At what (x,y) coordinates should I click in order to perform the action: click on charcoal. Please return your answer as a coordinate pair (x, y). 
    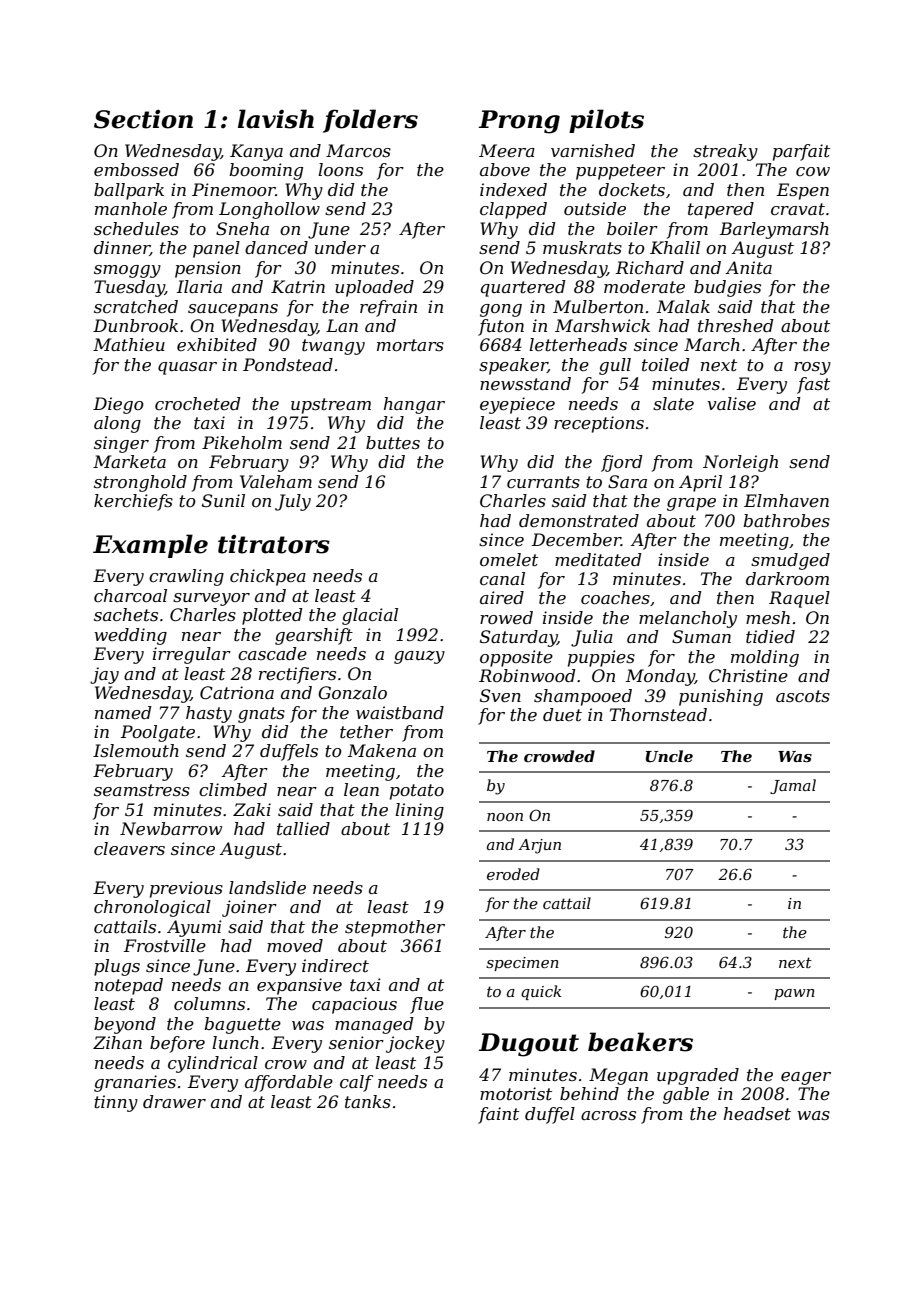
    Looking at the image, I should click on (130, 595).
